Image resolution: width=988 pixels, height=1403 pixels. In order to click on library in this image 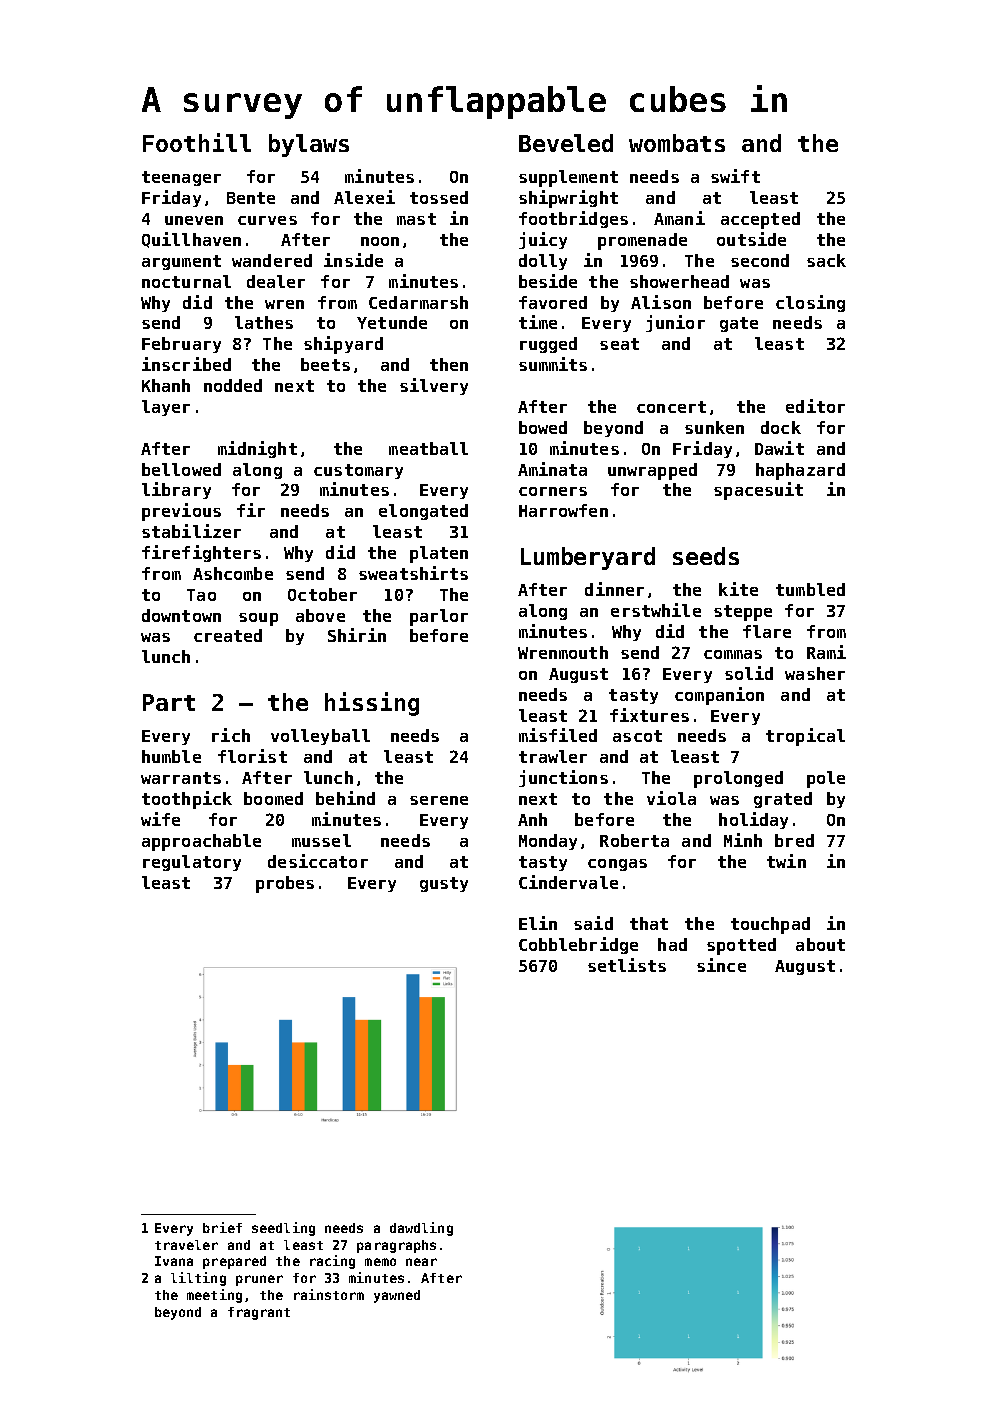, I will do `click(176, 490)`.
